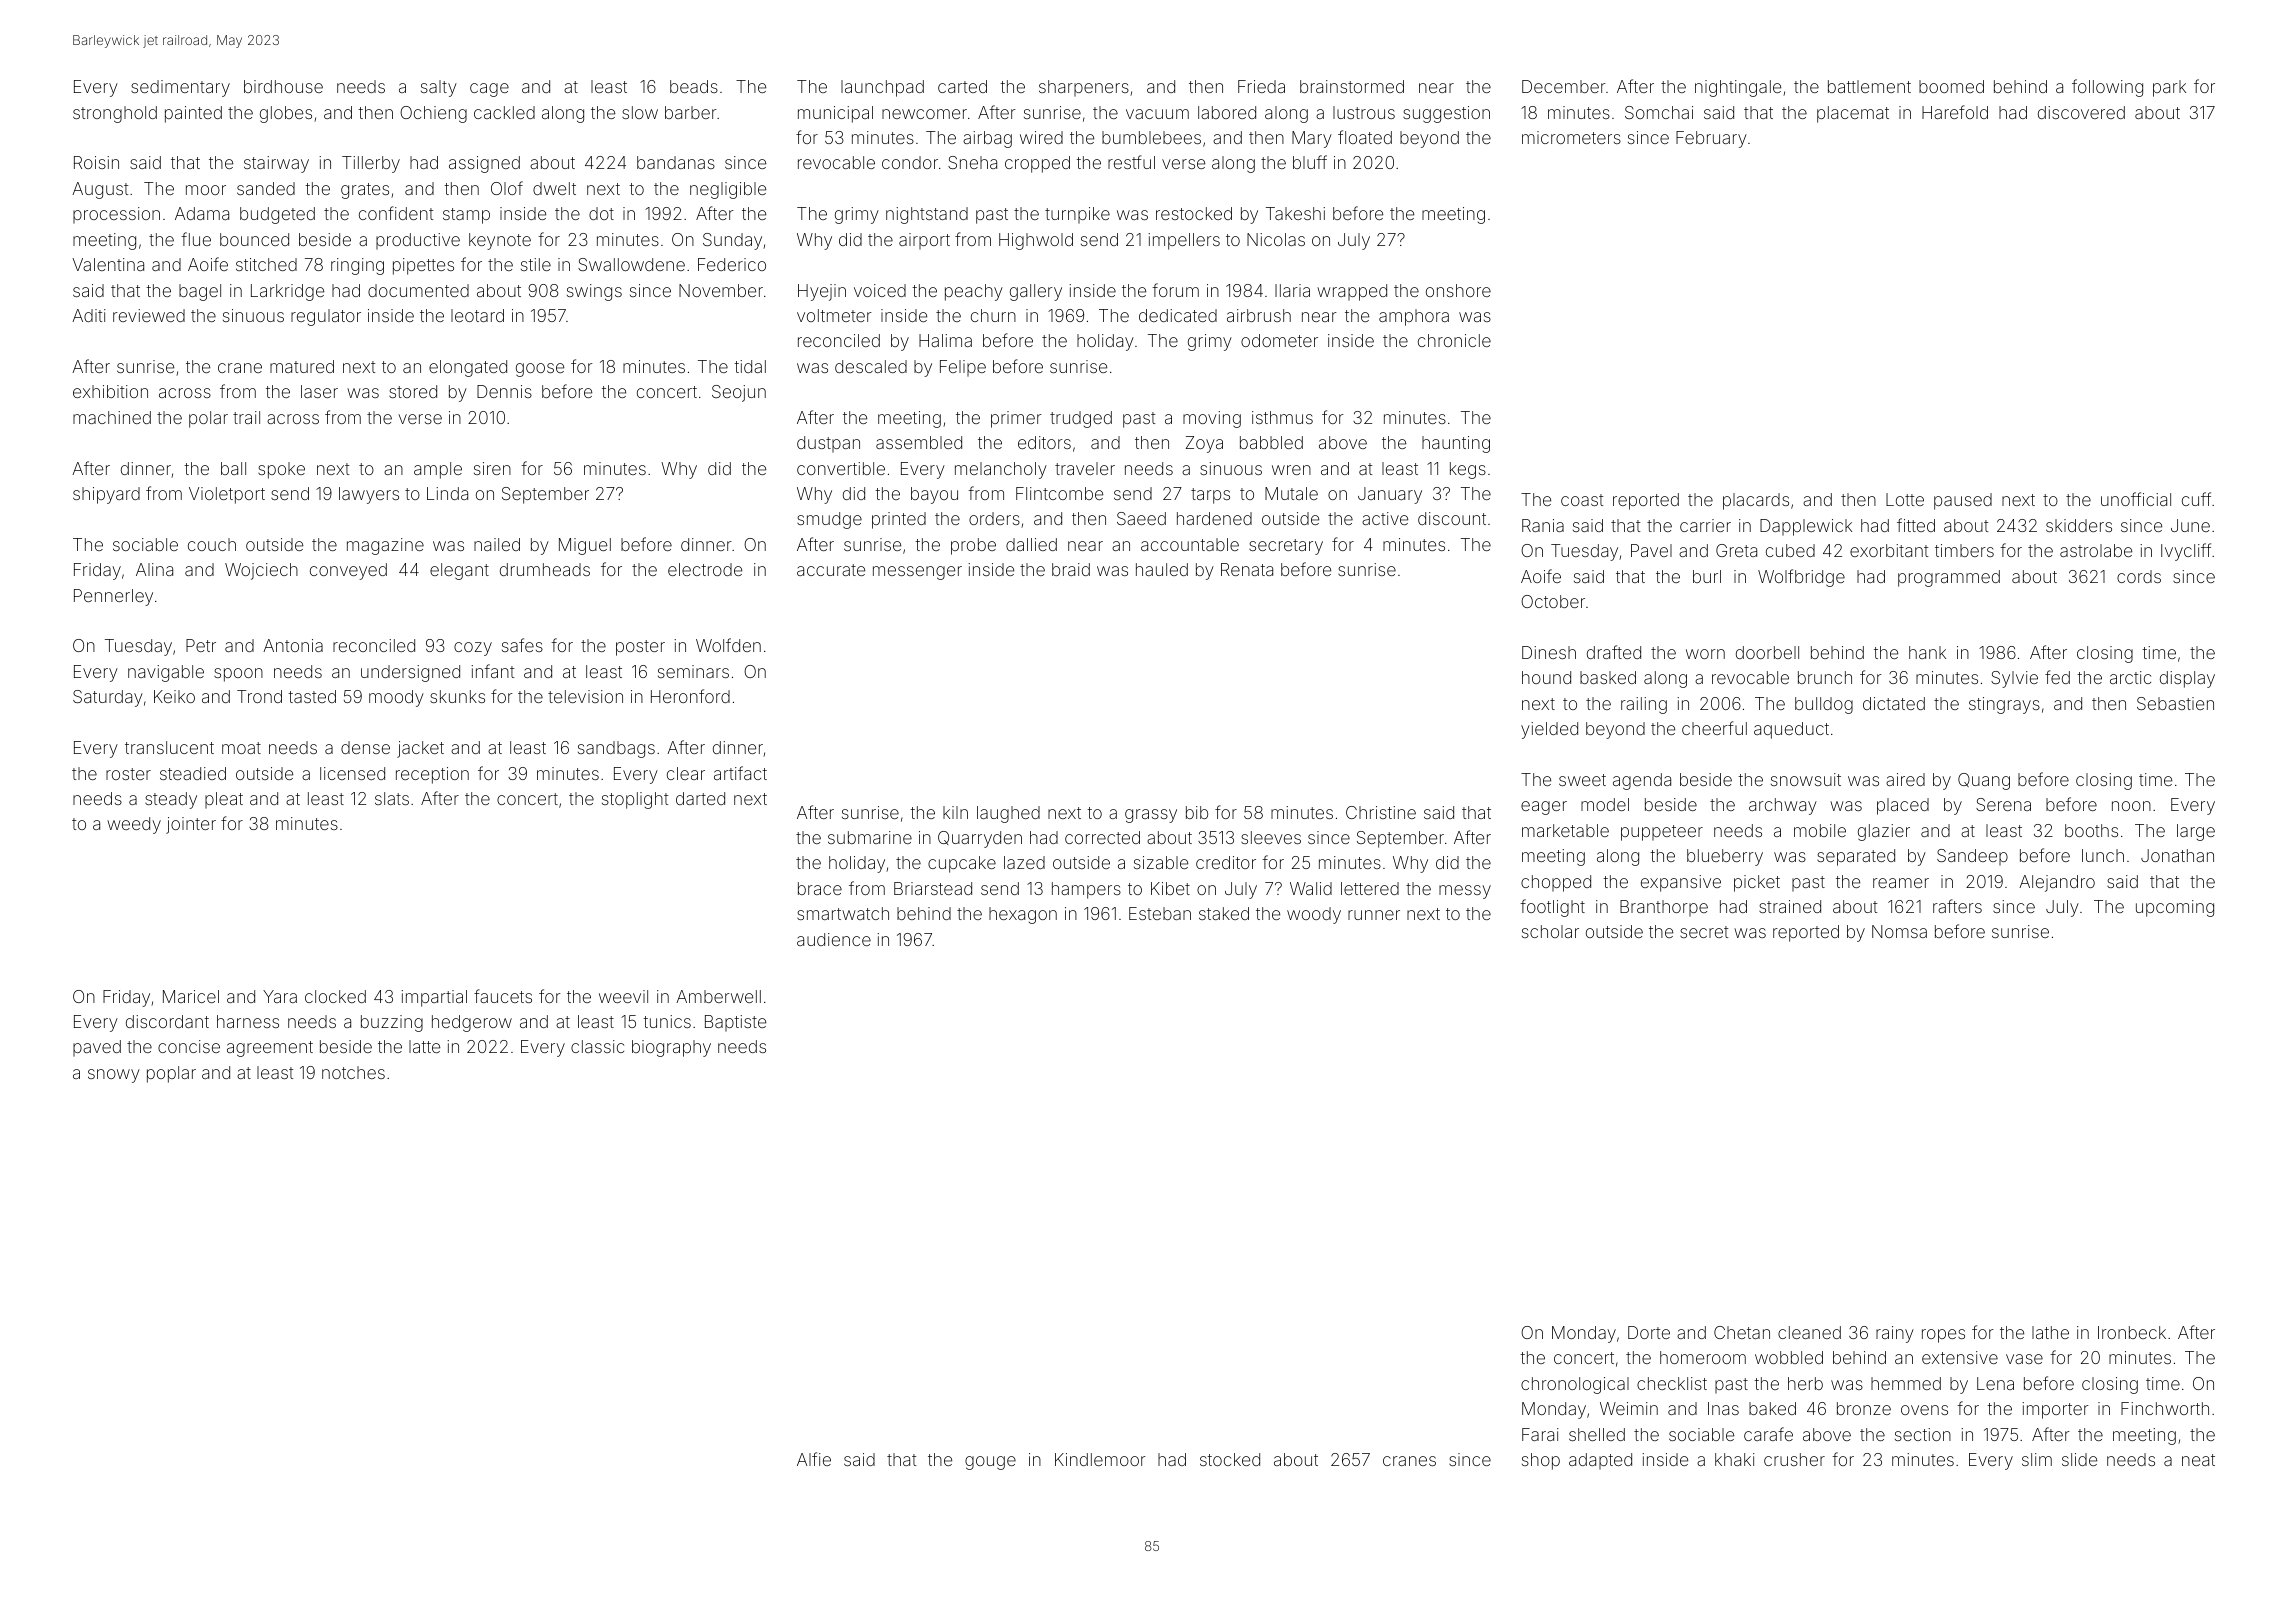  I want to click on Alina, so click(154, 569).
